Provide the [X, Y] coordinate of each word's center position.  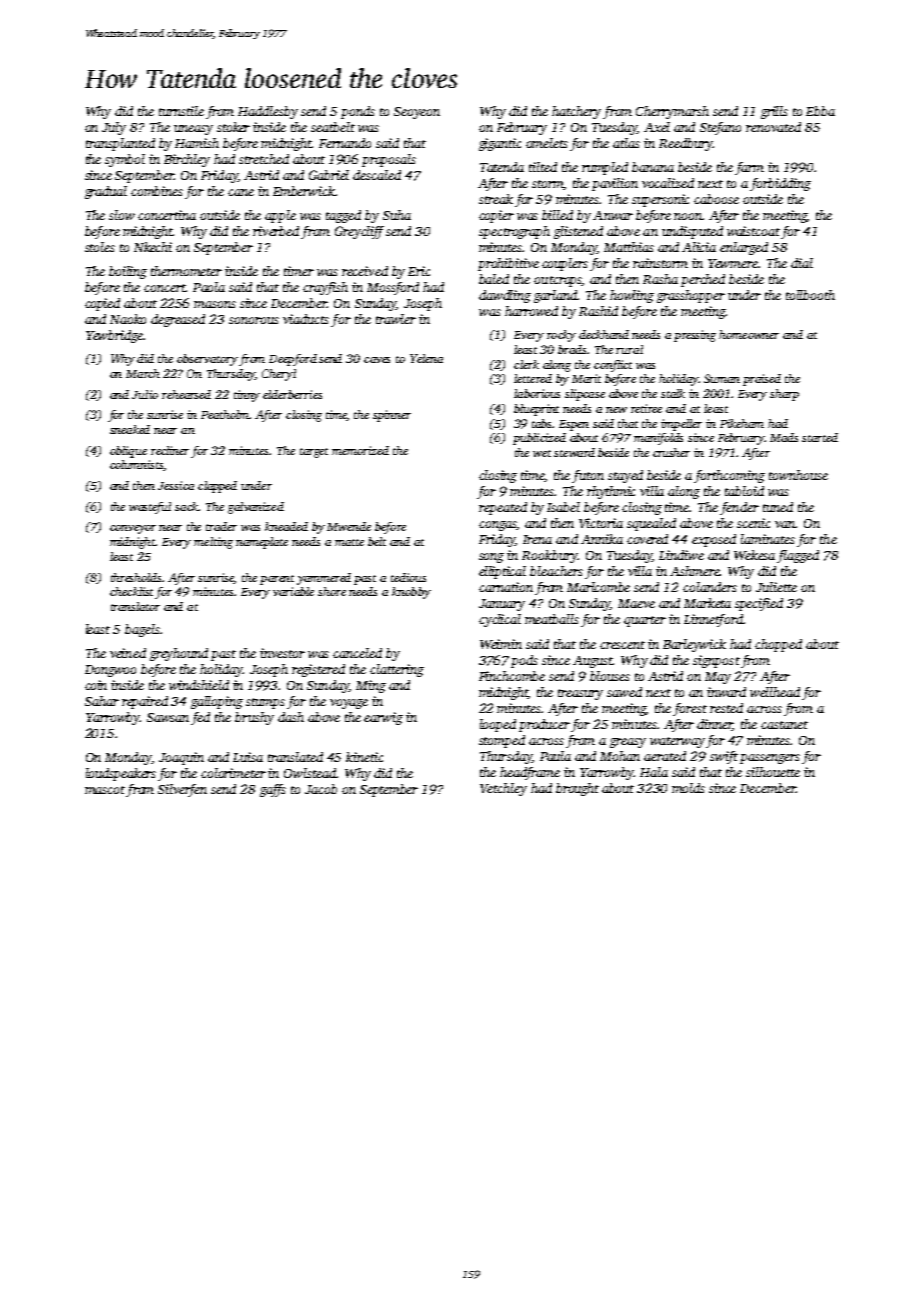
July [114, 128]
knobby [411, 593]
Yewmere [733, 263]
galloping [217, 702]
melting [213, 543]
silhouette [773, 772]
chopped [778, 645]
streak [496, 199]
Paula [555, 756]
